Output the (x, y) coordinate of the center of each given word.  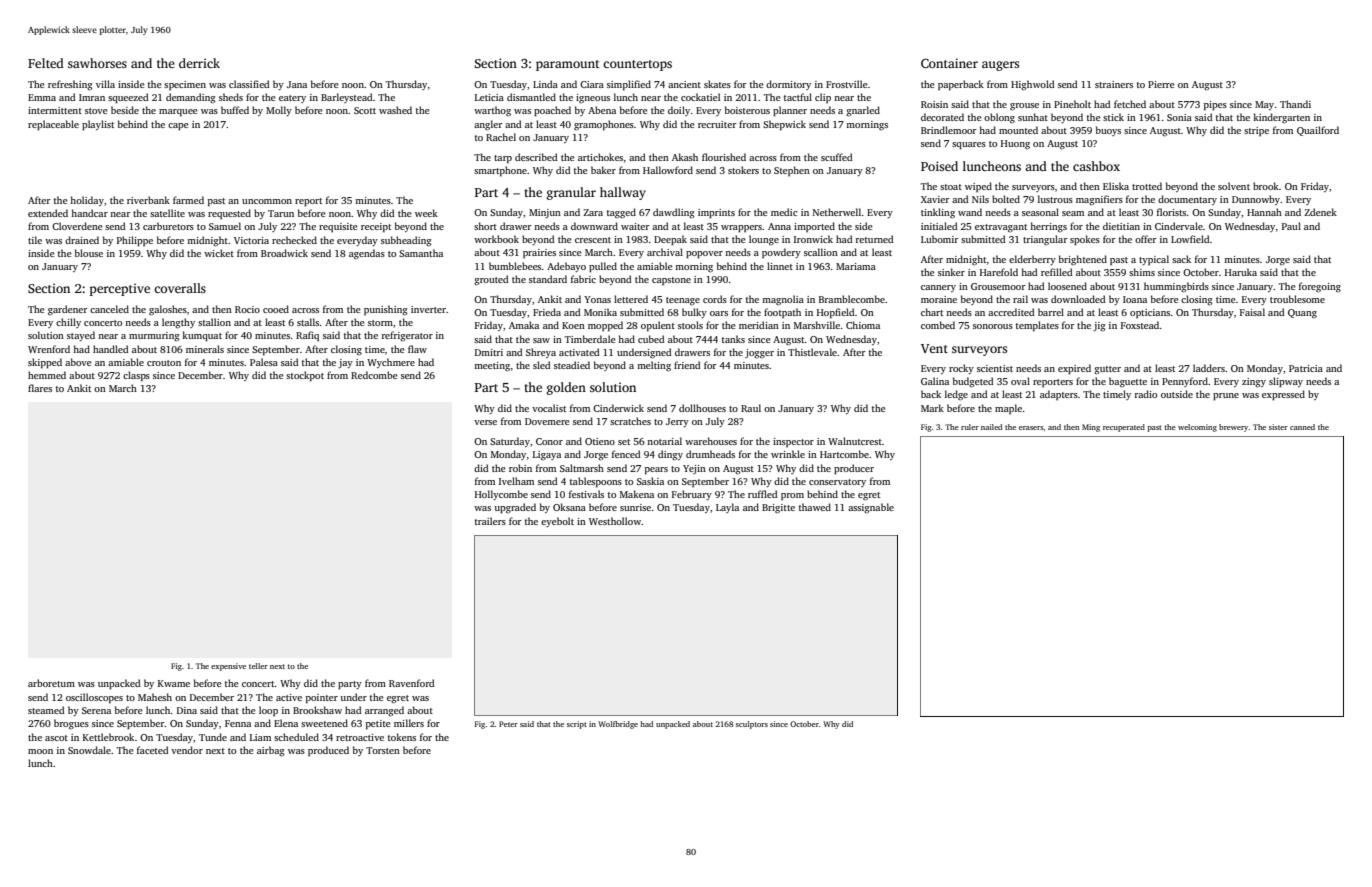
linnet (780, 266)
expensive (228, 667)
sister (1278, 427)
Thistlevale (812, 352)
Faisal (1252, 312)
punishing (385, 310)
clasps (136, 376)
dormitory (788, 85)
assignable (871, 508)
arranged (384, 711)
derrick (199, 63)
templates (1037, 326)
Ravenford (412, 683)
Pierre (1161, 84)
